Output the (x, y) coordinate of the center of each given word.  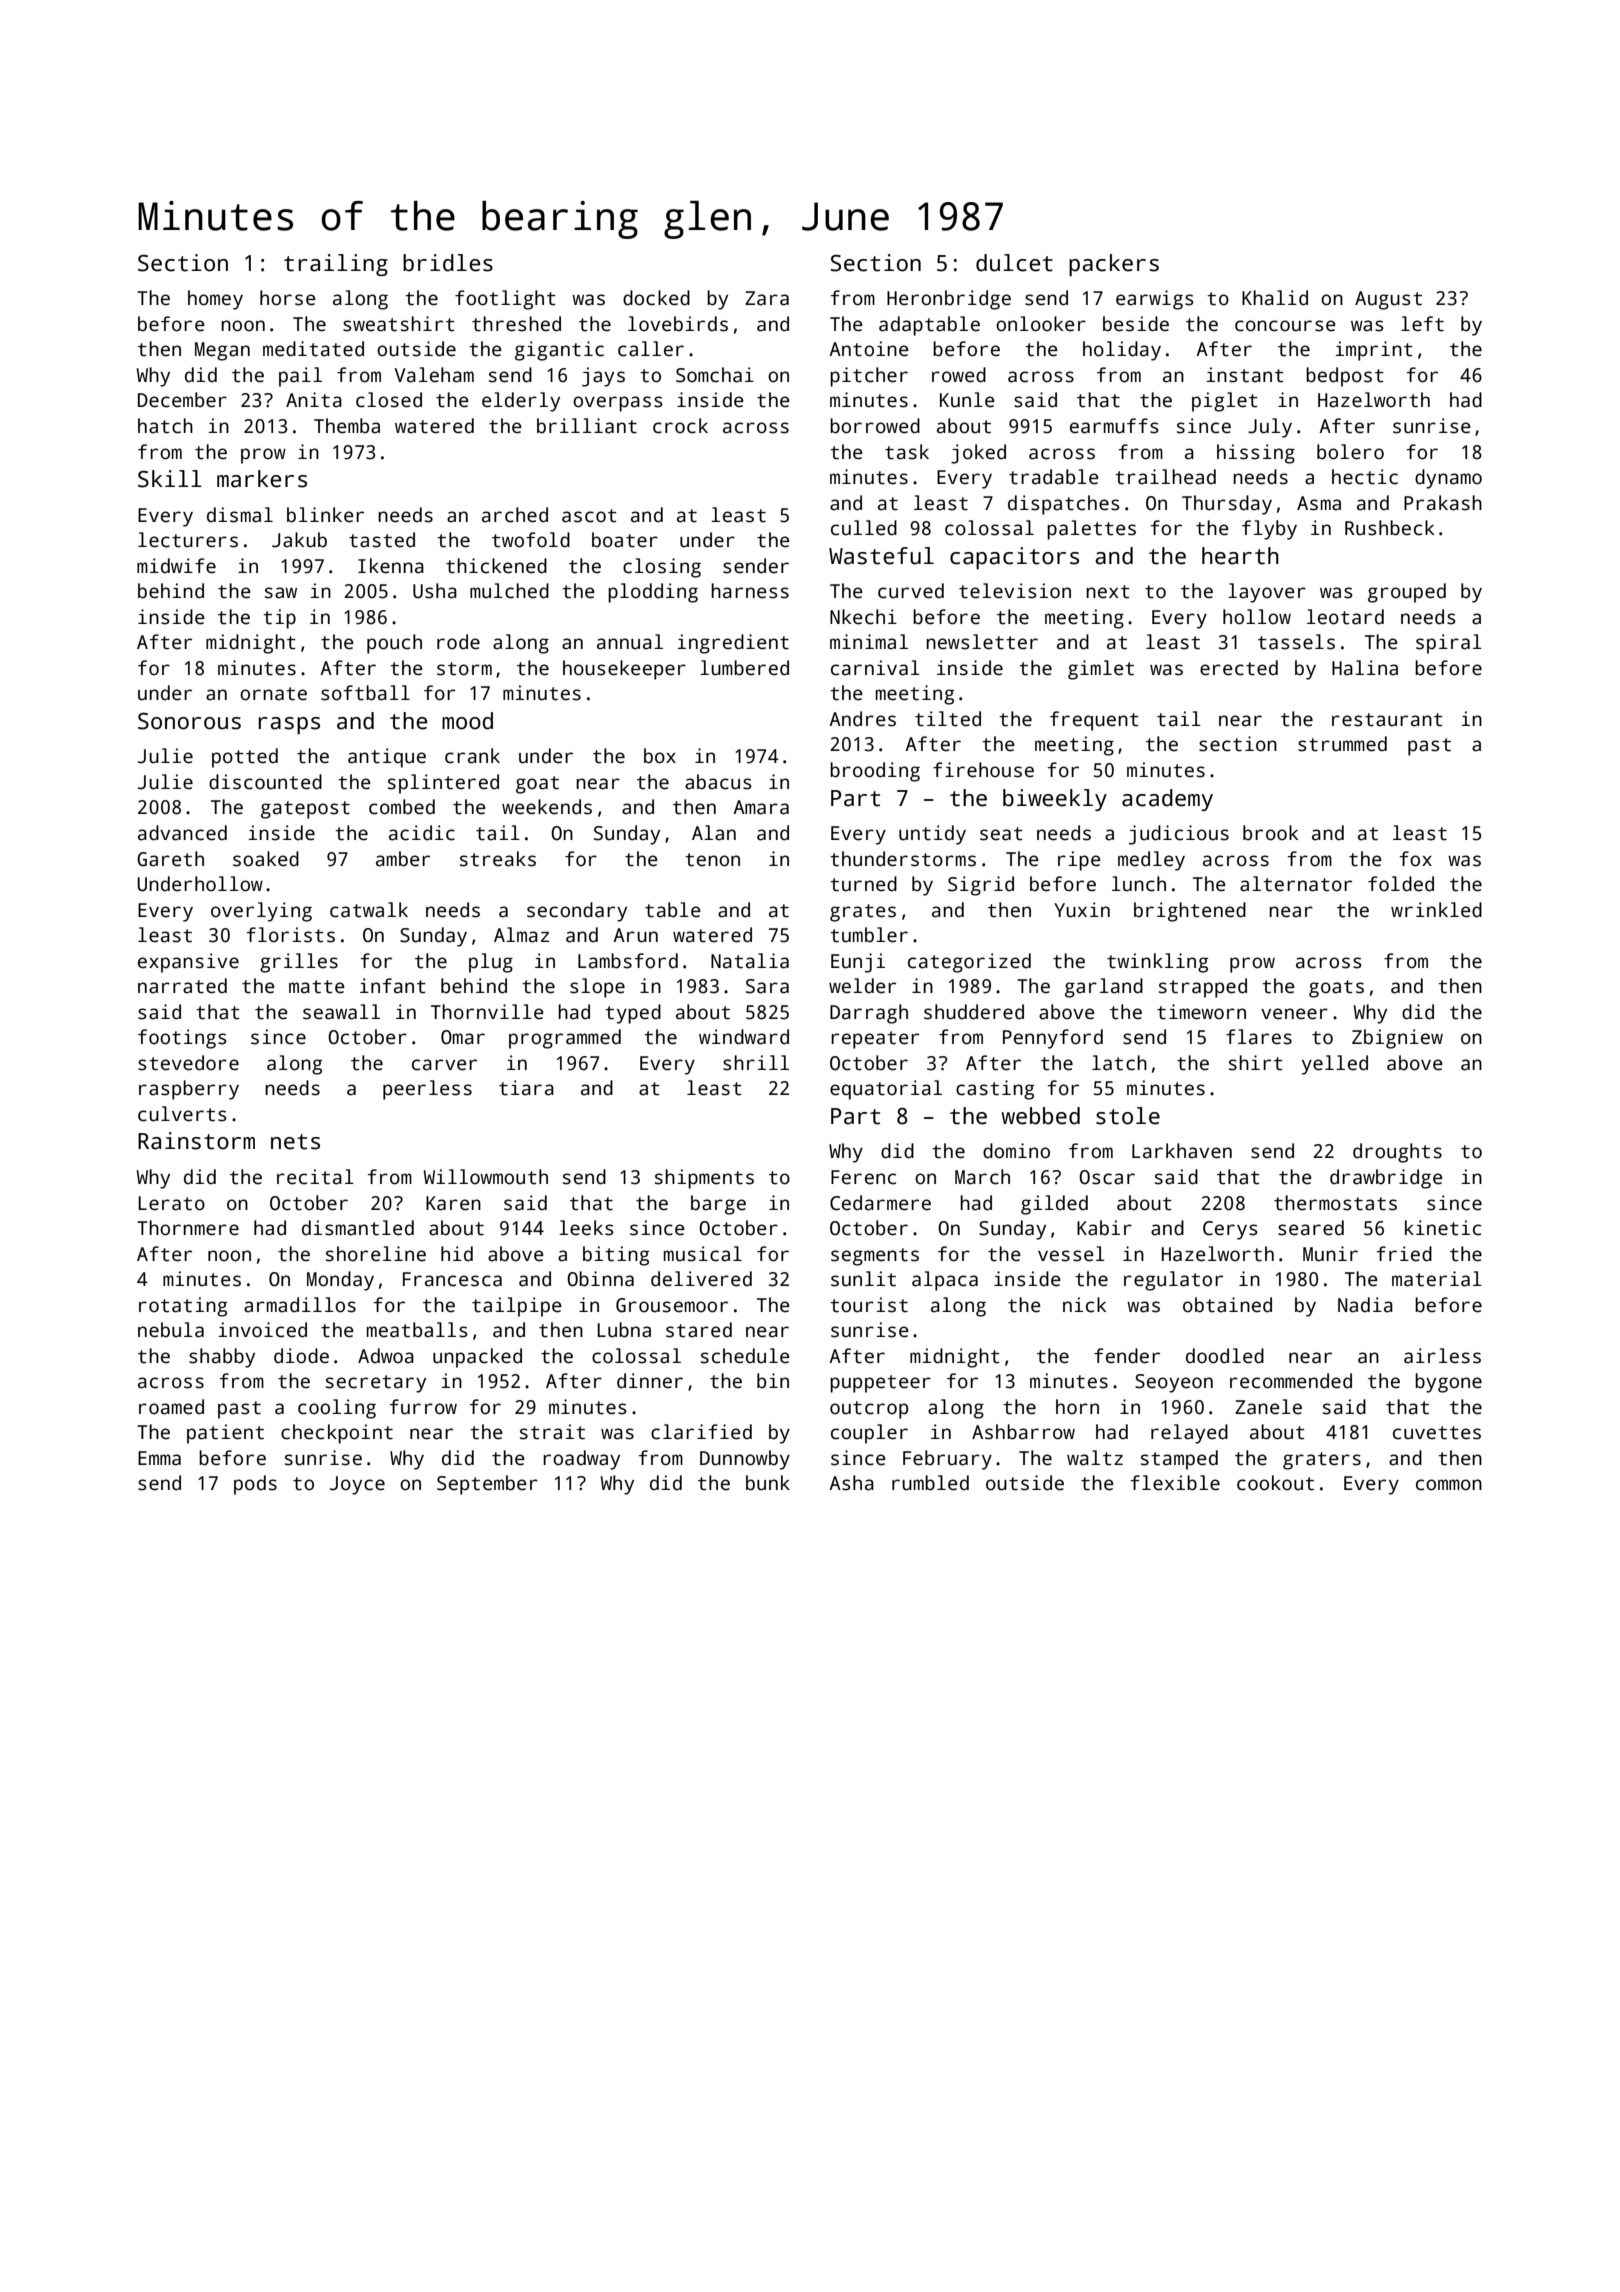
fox (1415, 859)
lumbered (744, 668)
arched (515, 515)
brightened (1190, 912)
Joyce (357, 1485)
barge (718, 1205)
